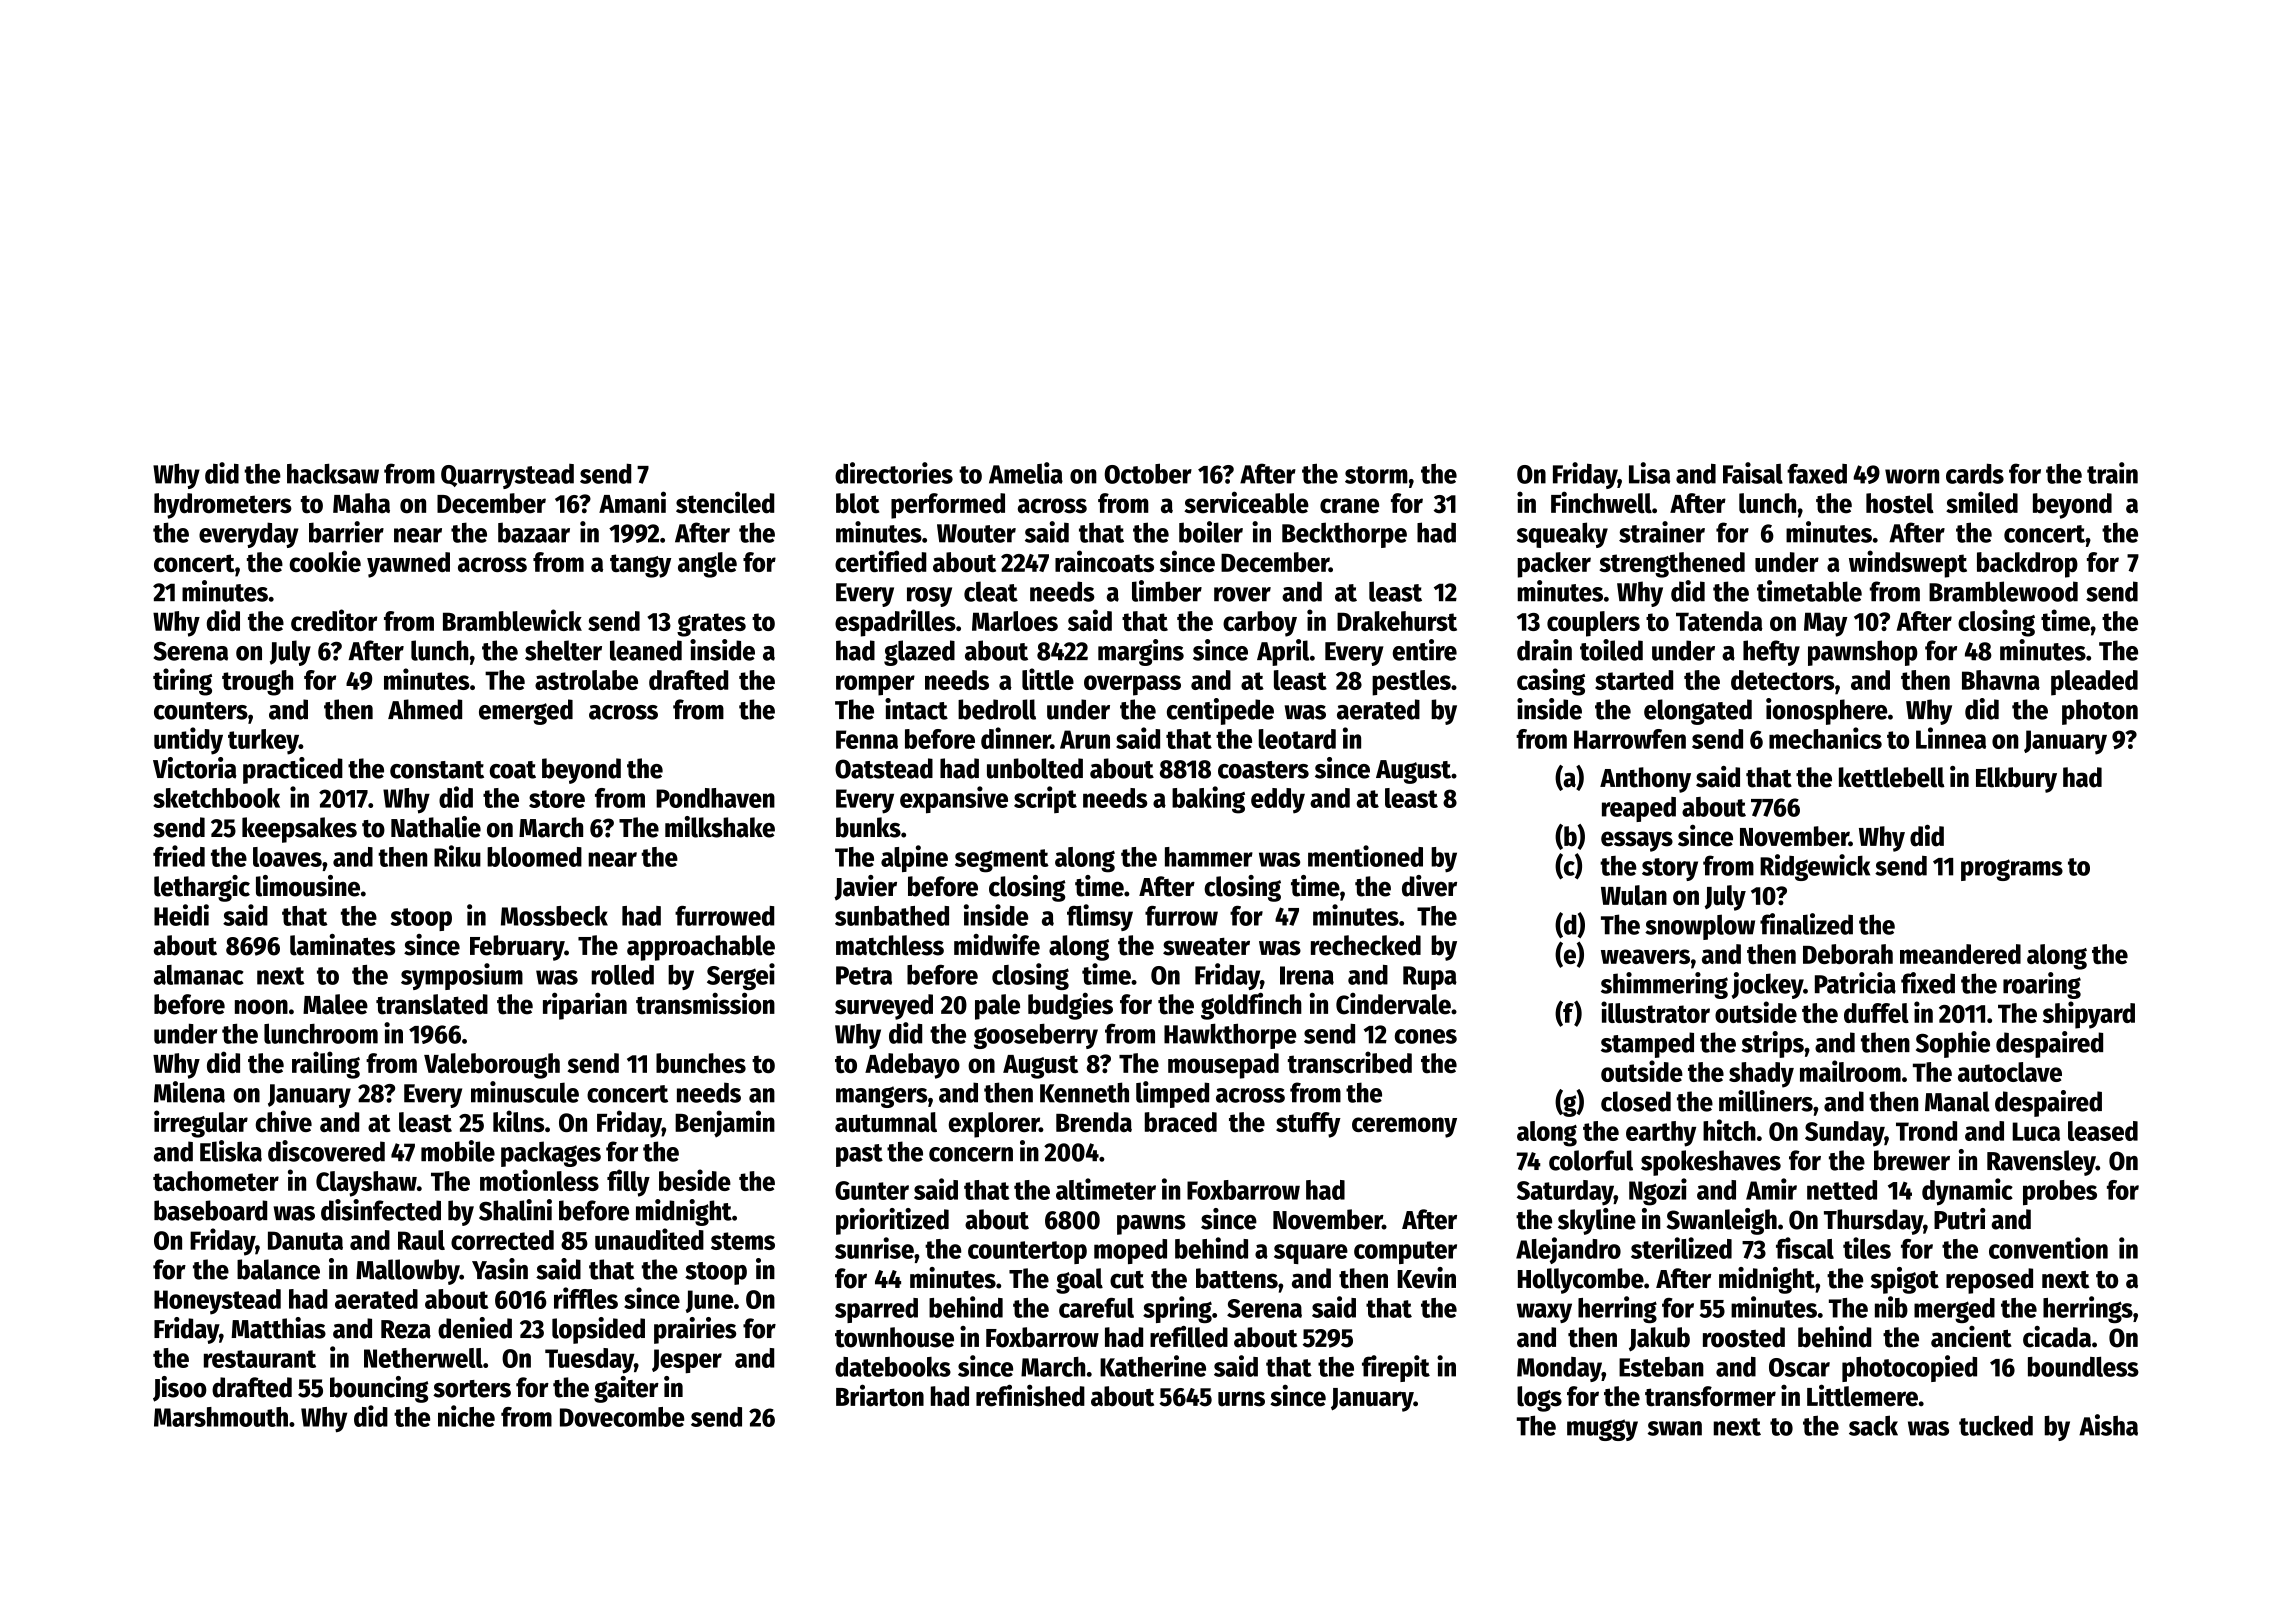 This document has width=2292, height=1620. I want to click on Clayshaw, so click(366, 1184).
